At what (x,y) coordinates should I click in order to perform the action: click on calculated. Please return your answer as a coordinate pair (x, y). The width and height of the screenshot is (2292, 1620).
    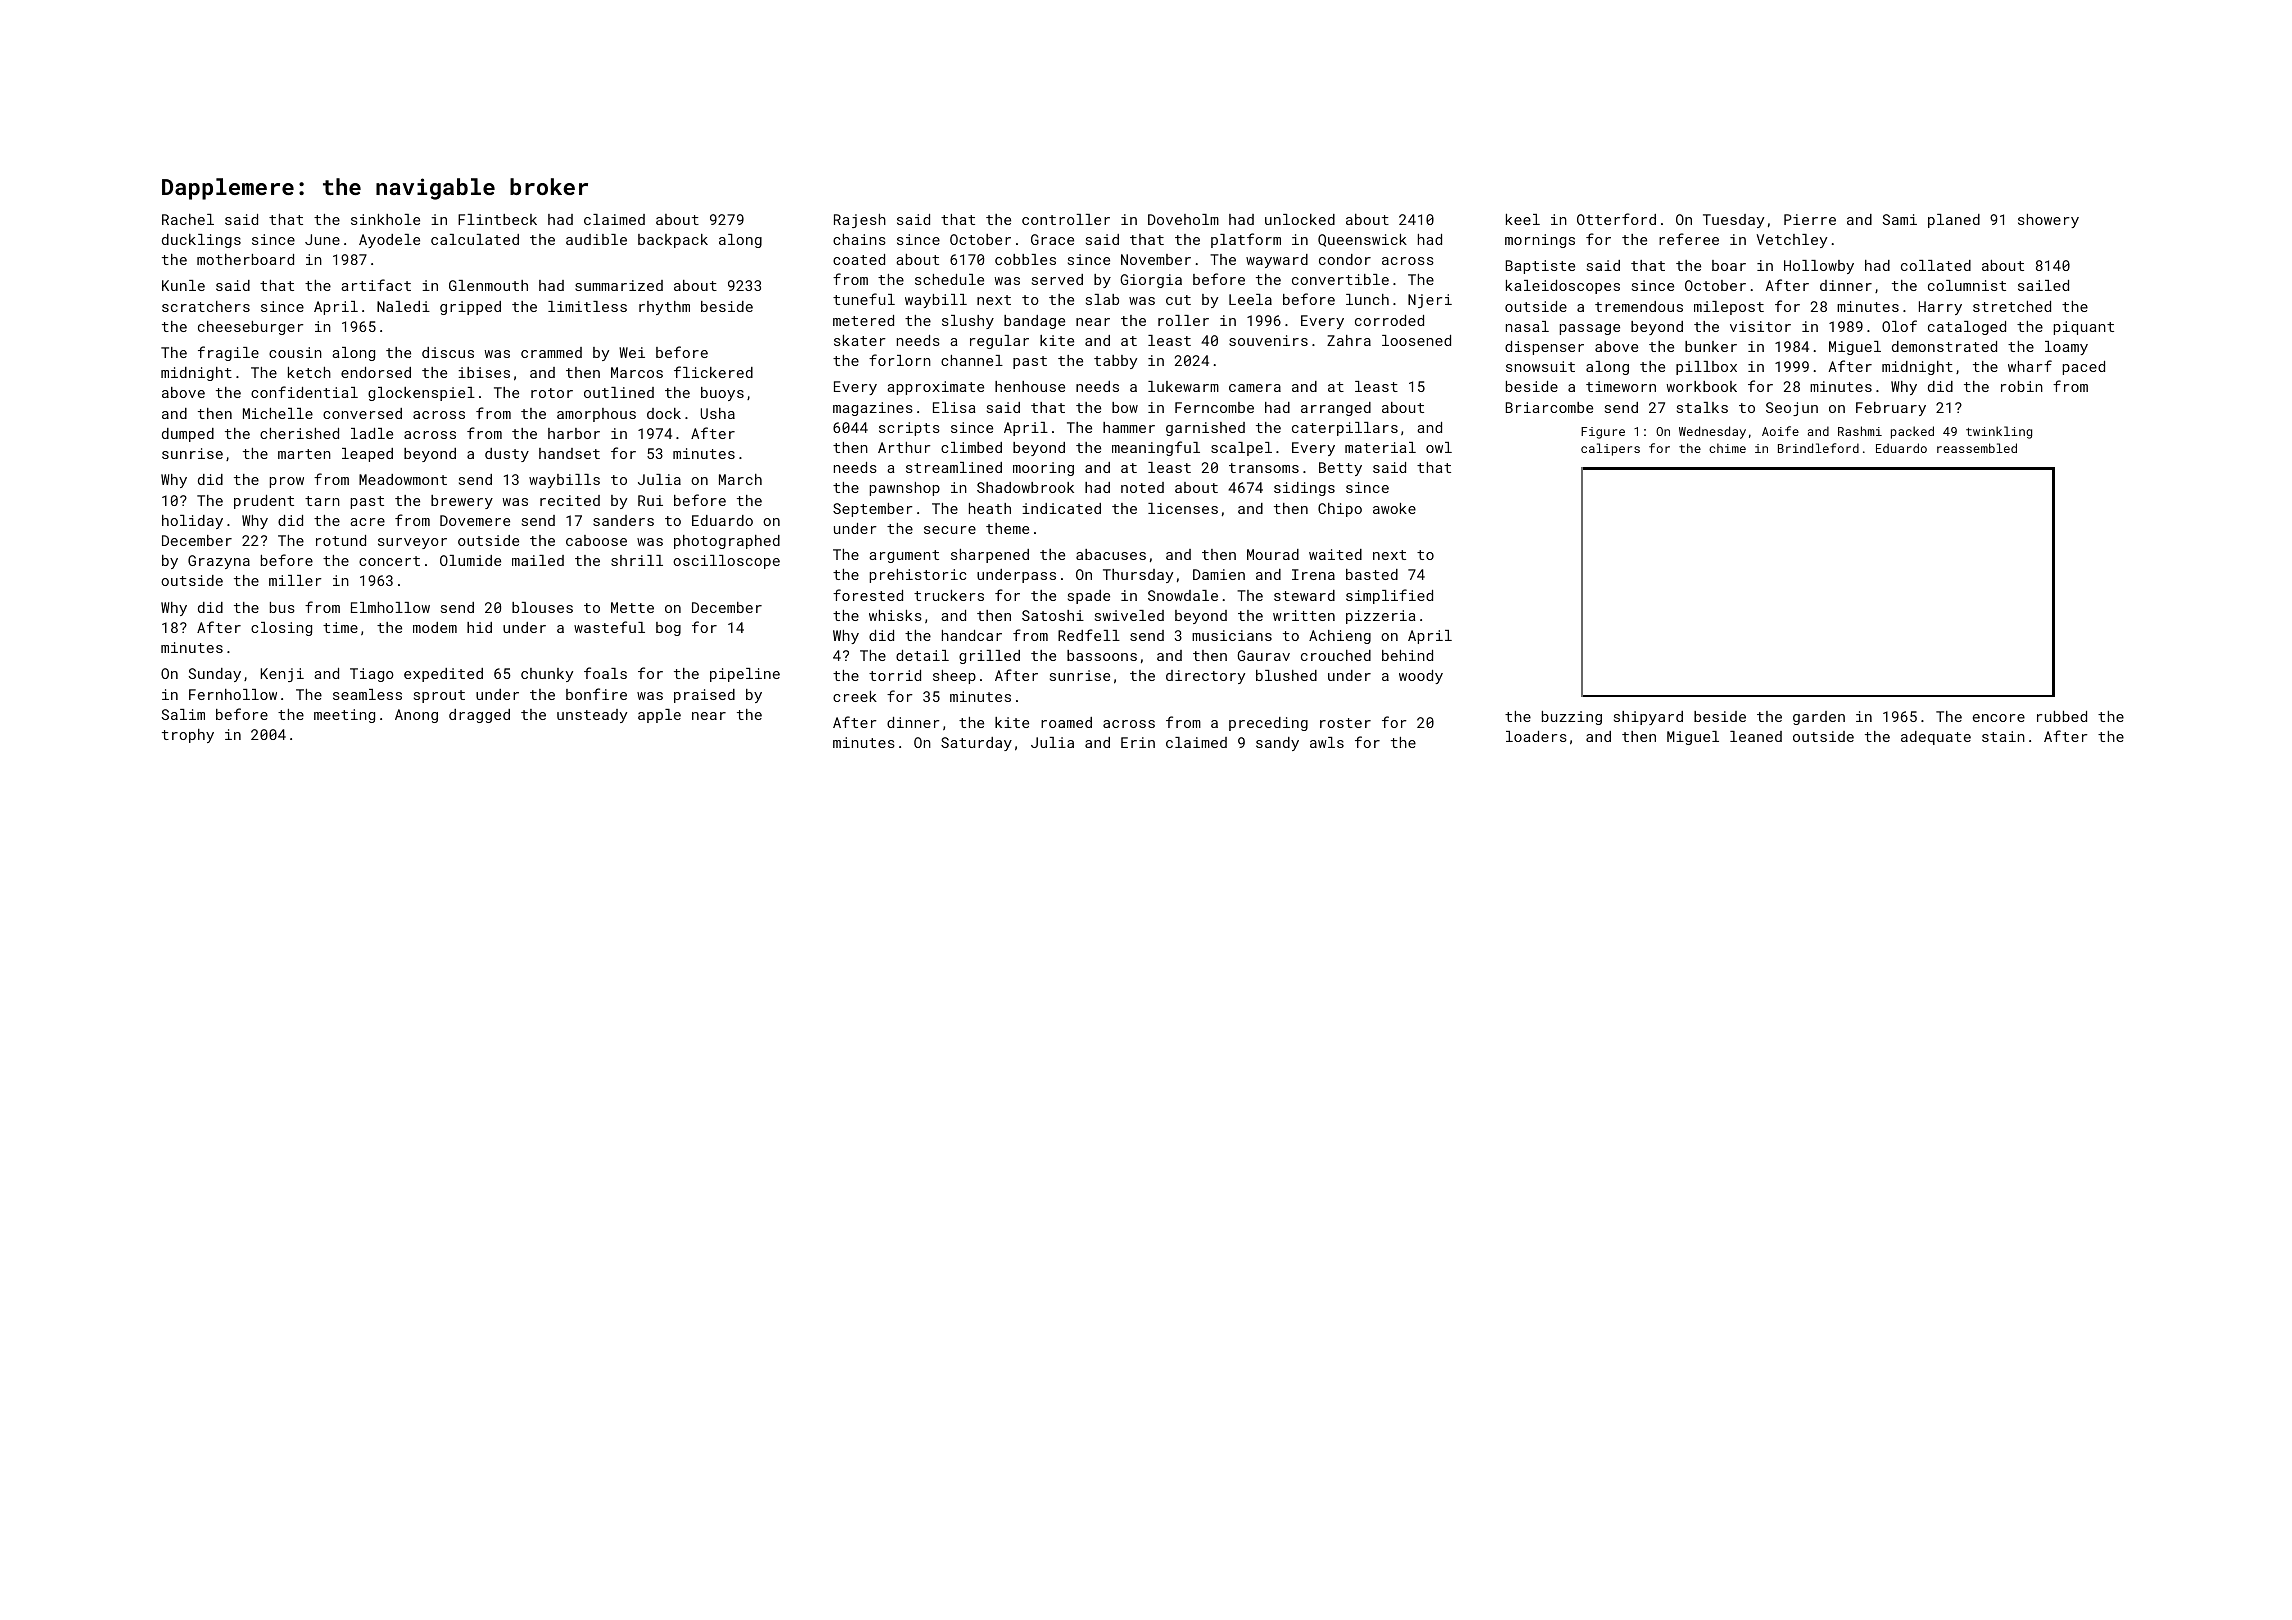
    Looking at the image, I should click on (475, 239).
